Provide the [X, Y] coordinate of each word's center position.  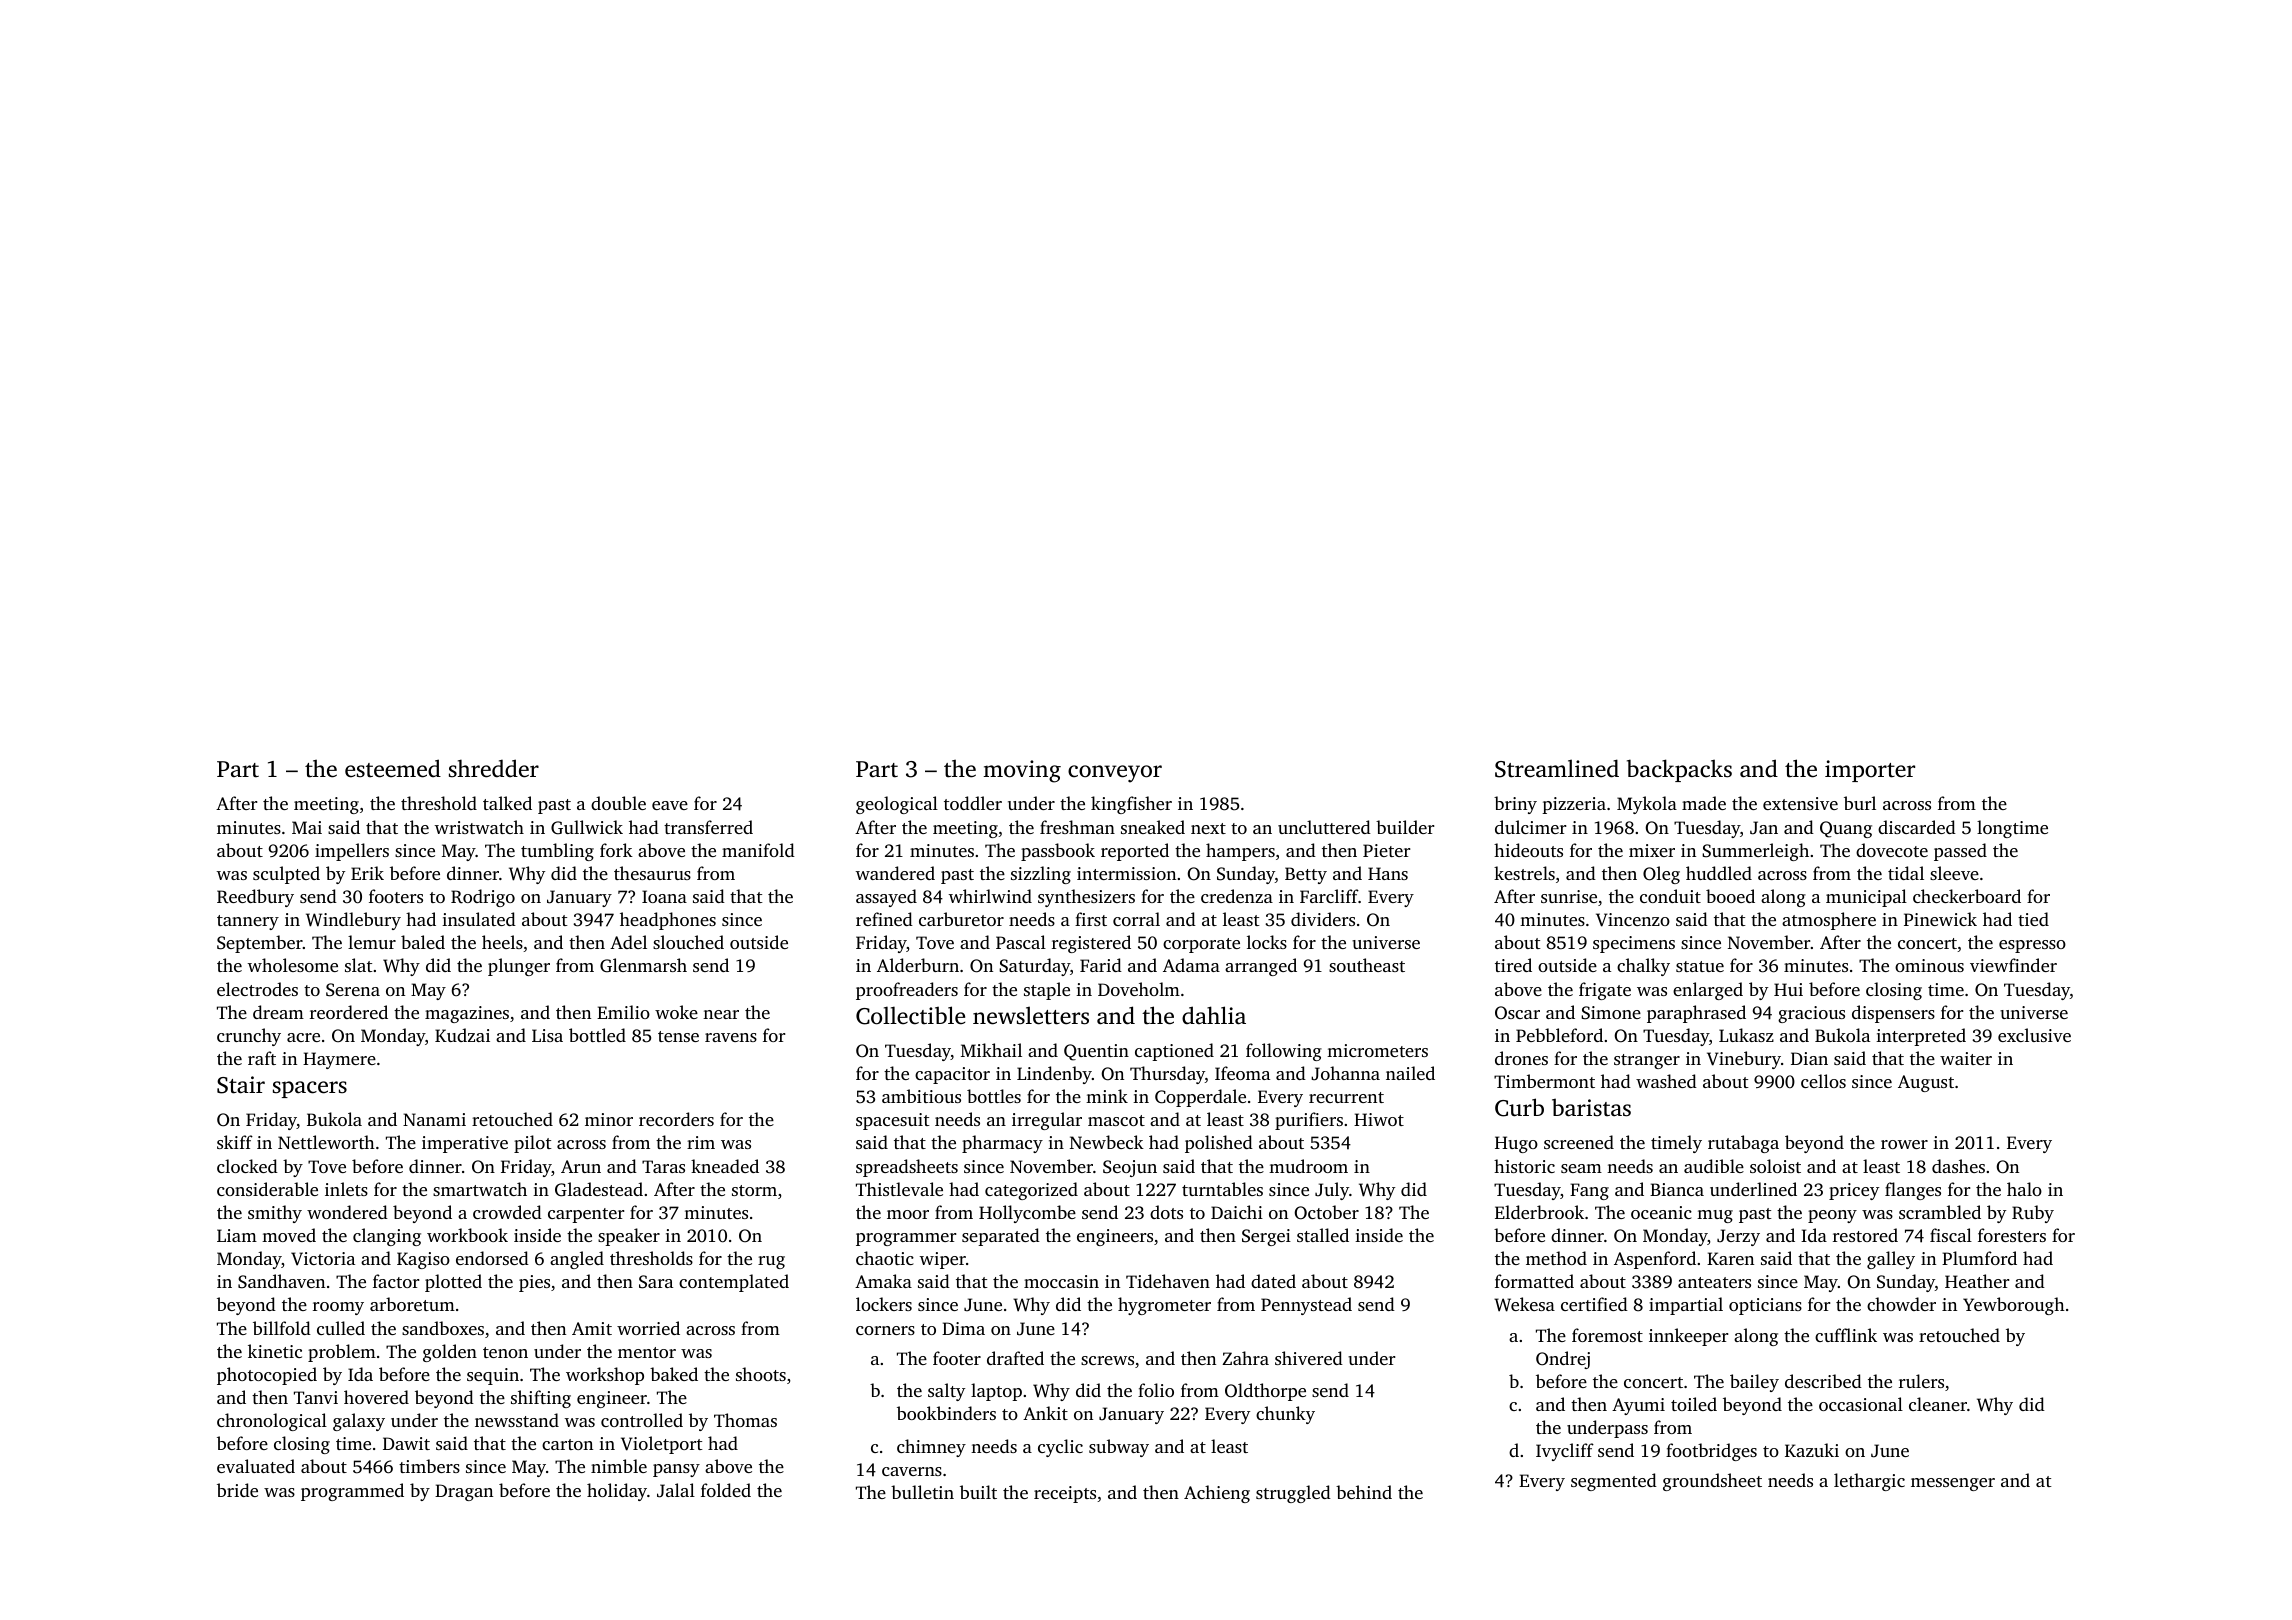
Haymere [339, 1060]
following [1284, 1052]
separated [1001, 1237]
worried [648, 1328]
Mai [307, 827]
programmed [352, 1492]
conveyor [1115, 774]
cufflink [1846, 1335]
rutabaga [1743, 1144]
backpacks [1679, 770]
